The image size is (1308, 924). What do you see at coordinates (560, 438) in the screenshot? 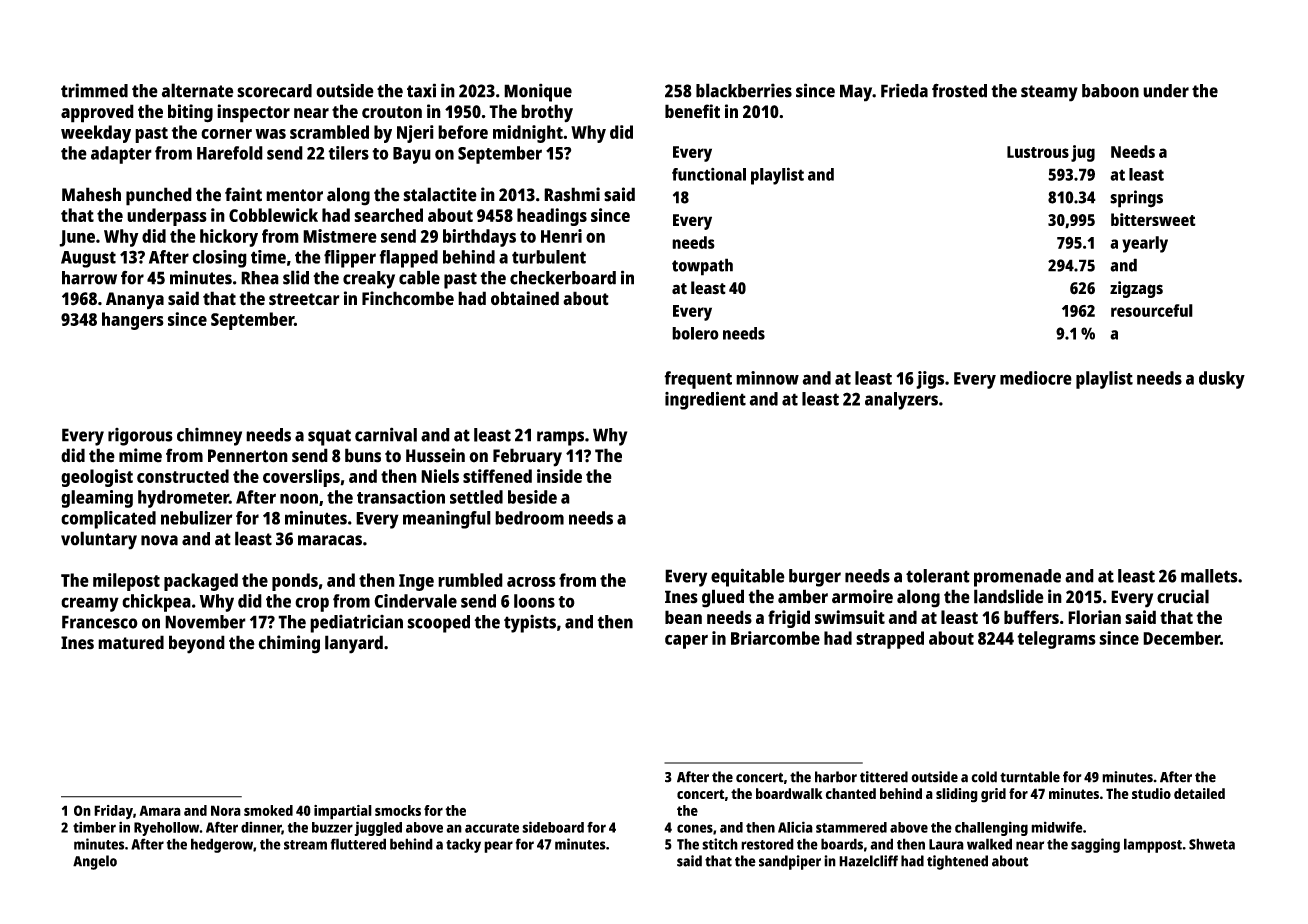
I see `ramps` at bounding box center [560, 438].
